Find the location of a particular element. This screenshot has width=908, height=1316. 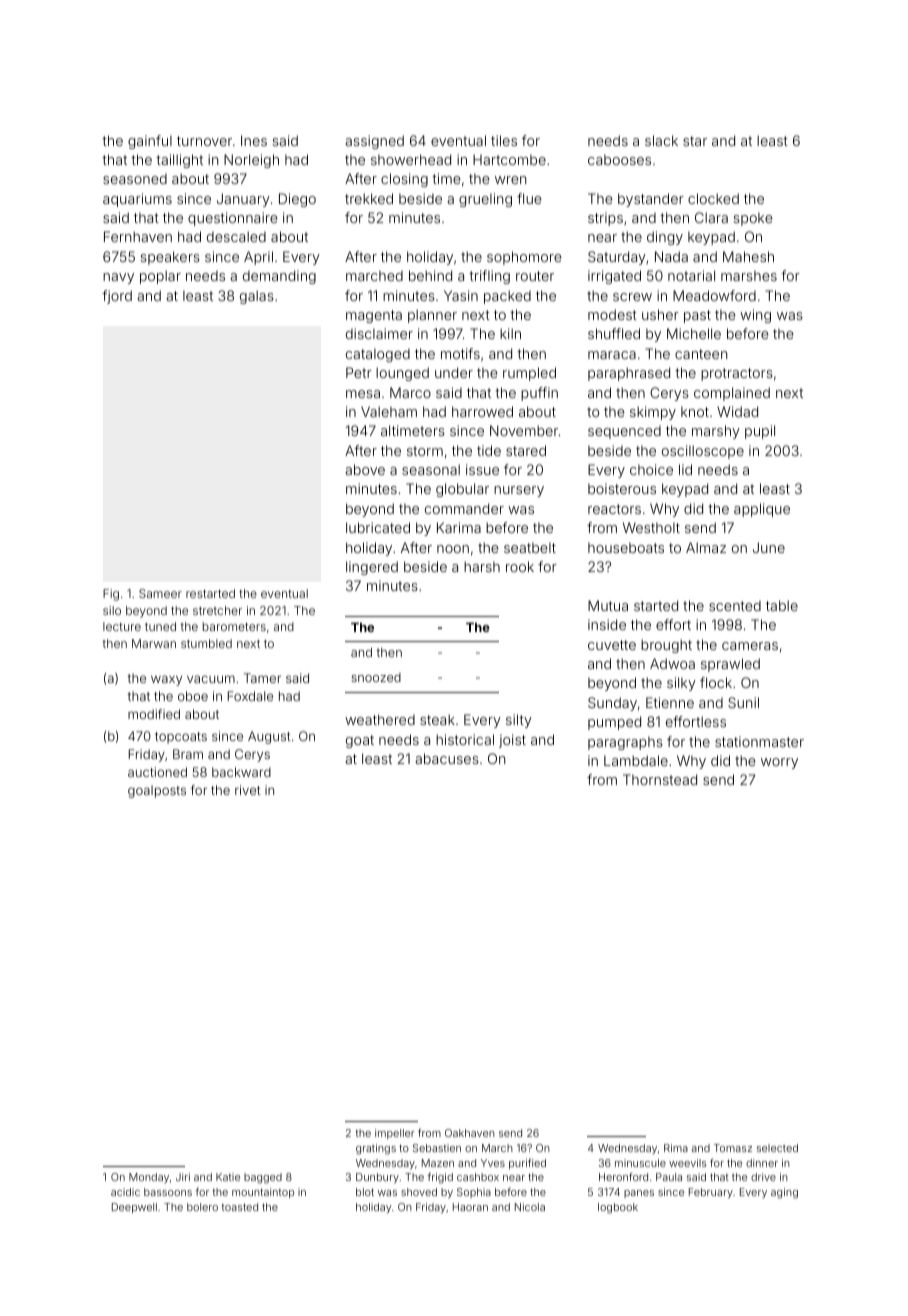

toasted is located at coordinates (239, 1207).
